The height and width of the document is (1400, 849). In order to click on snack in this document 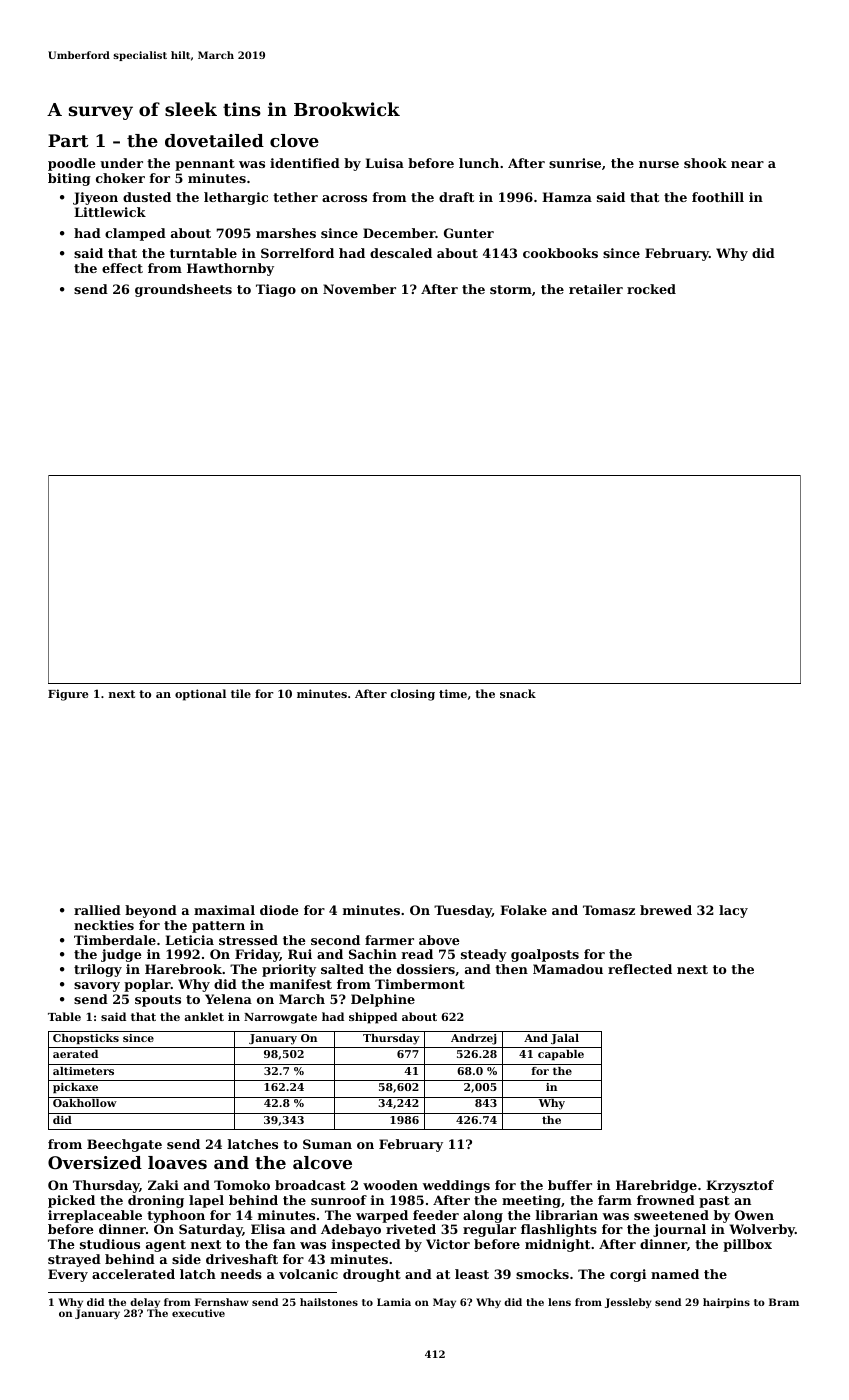, I will do `click(518, 693)`.
